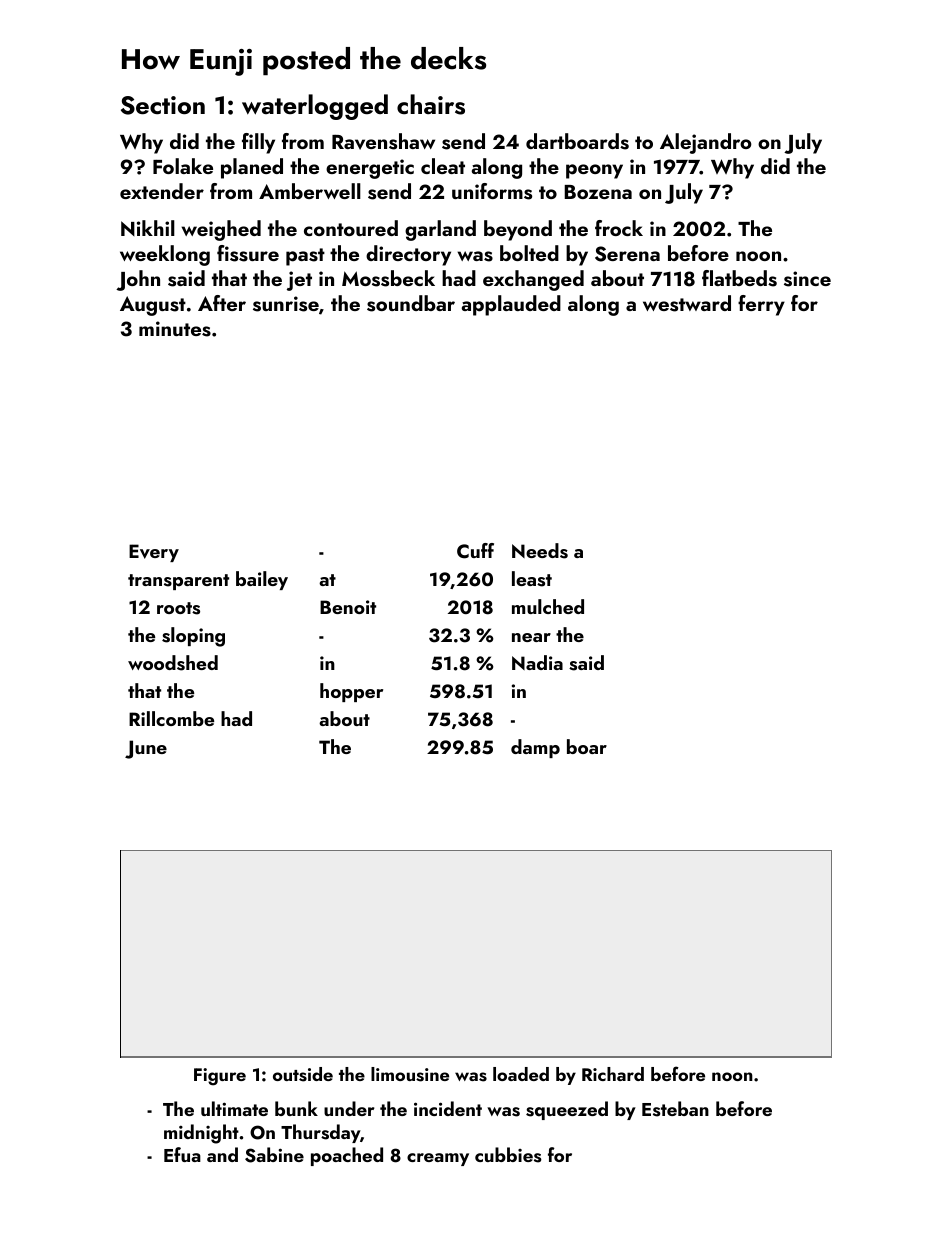 The width and height of the screenshot is (952, 1233). I want to click on damp, so click(535, 748).
